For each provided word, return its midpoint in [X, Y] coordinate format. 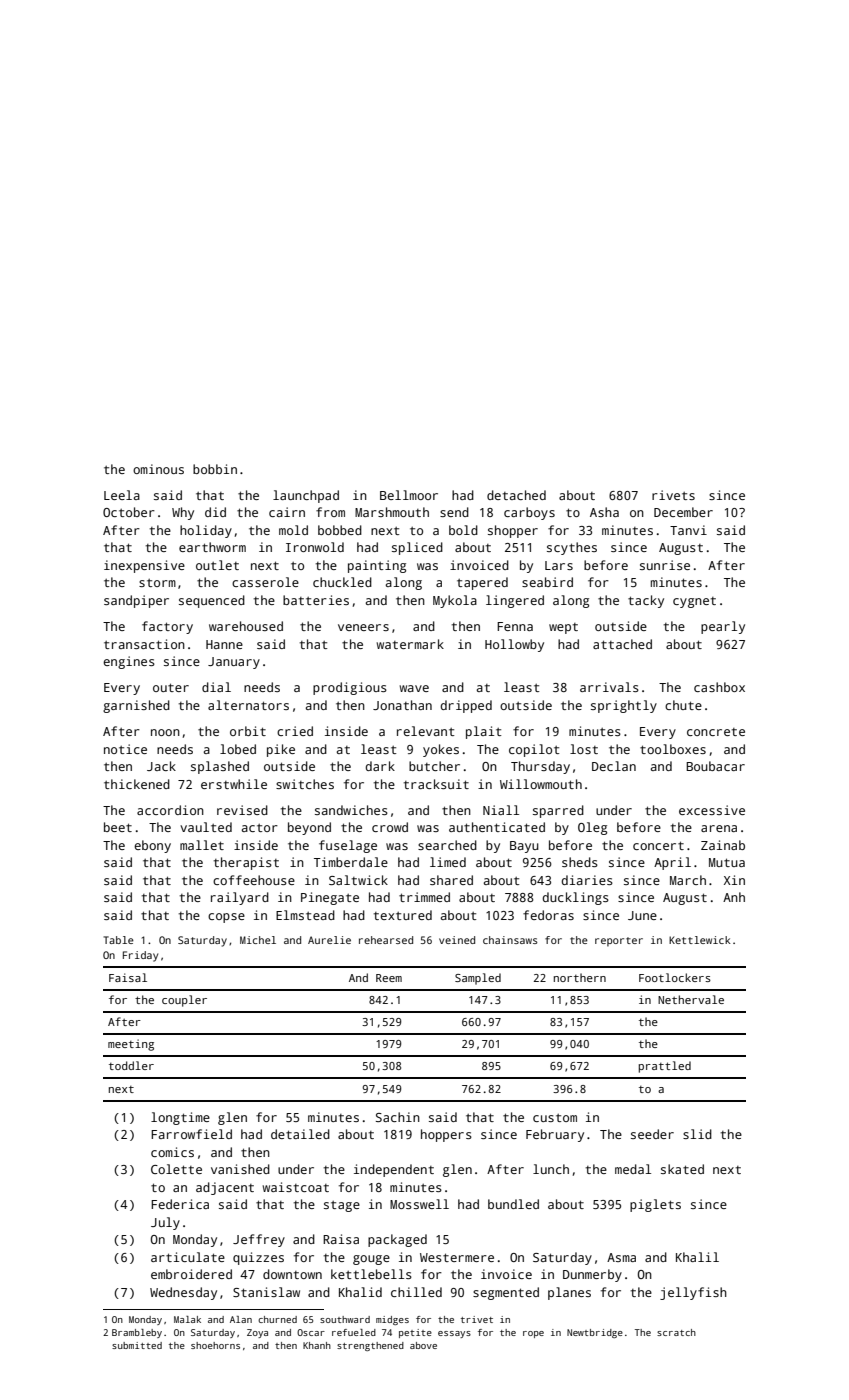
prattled [665, 1067]
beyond [309, 828]
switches [305, 784]
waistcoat [296, 1187]
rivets [673, 495]
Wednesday [183, 1293]
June [642, 915]
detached [516, 495]
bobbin [215, 469]
